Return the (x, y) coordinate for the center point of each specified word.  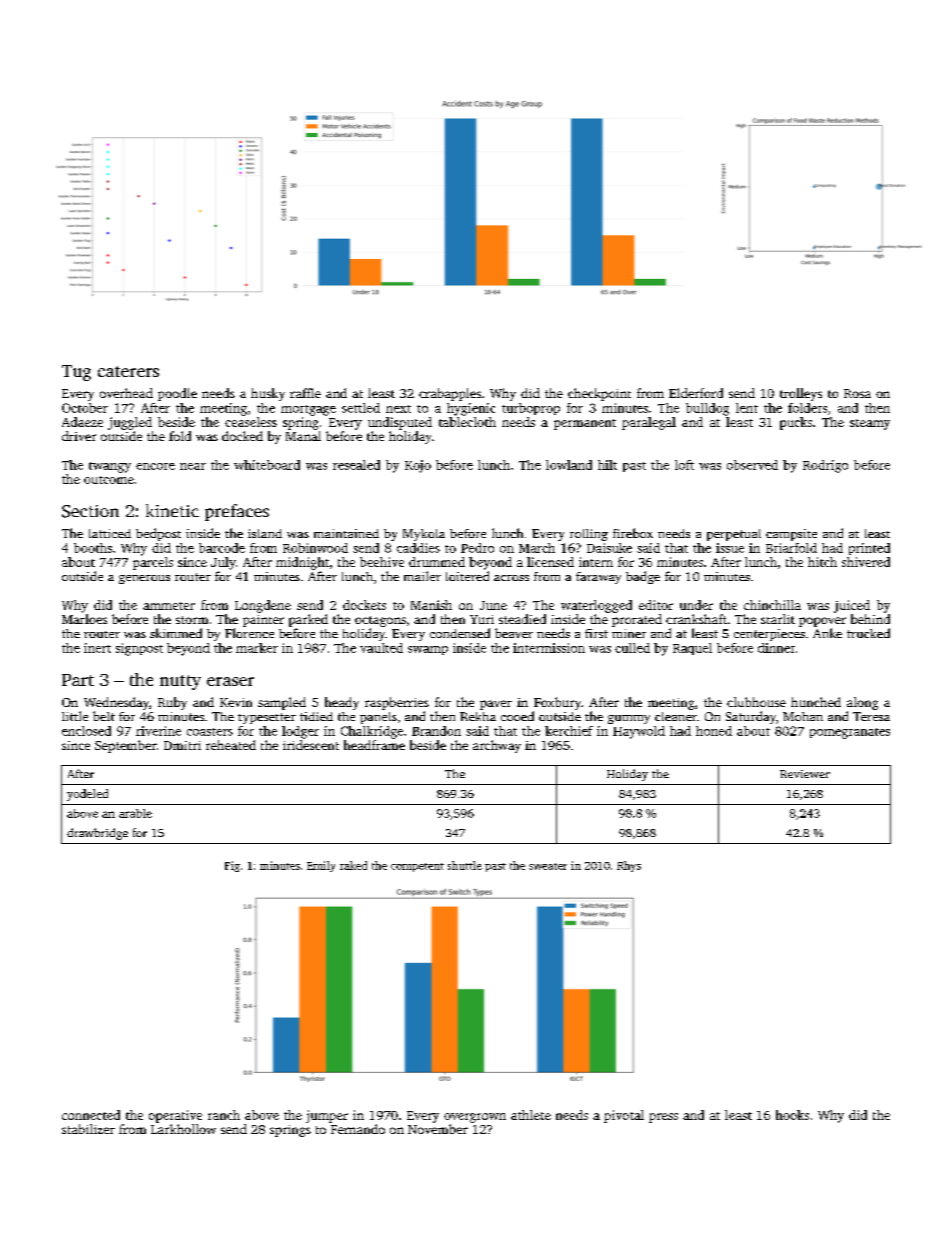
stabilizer (88, 1129)
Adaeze (82, 422)
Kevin (236, 702)
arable (135, 813)
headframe (374, 745)
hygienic (471, 409)
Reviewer (805, 774)
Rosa (857, 393)
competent (417, 867)
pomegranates (850, 733)
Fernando (358, 1129)
